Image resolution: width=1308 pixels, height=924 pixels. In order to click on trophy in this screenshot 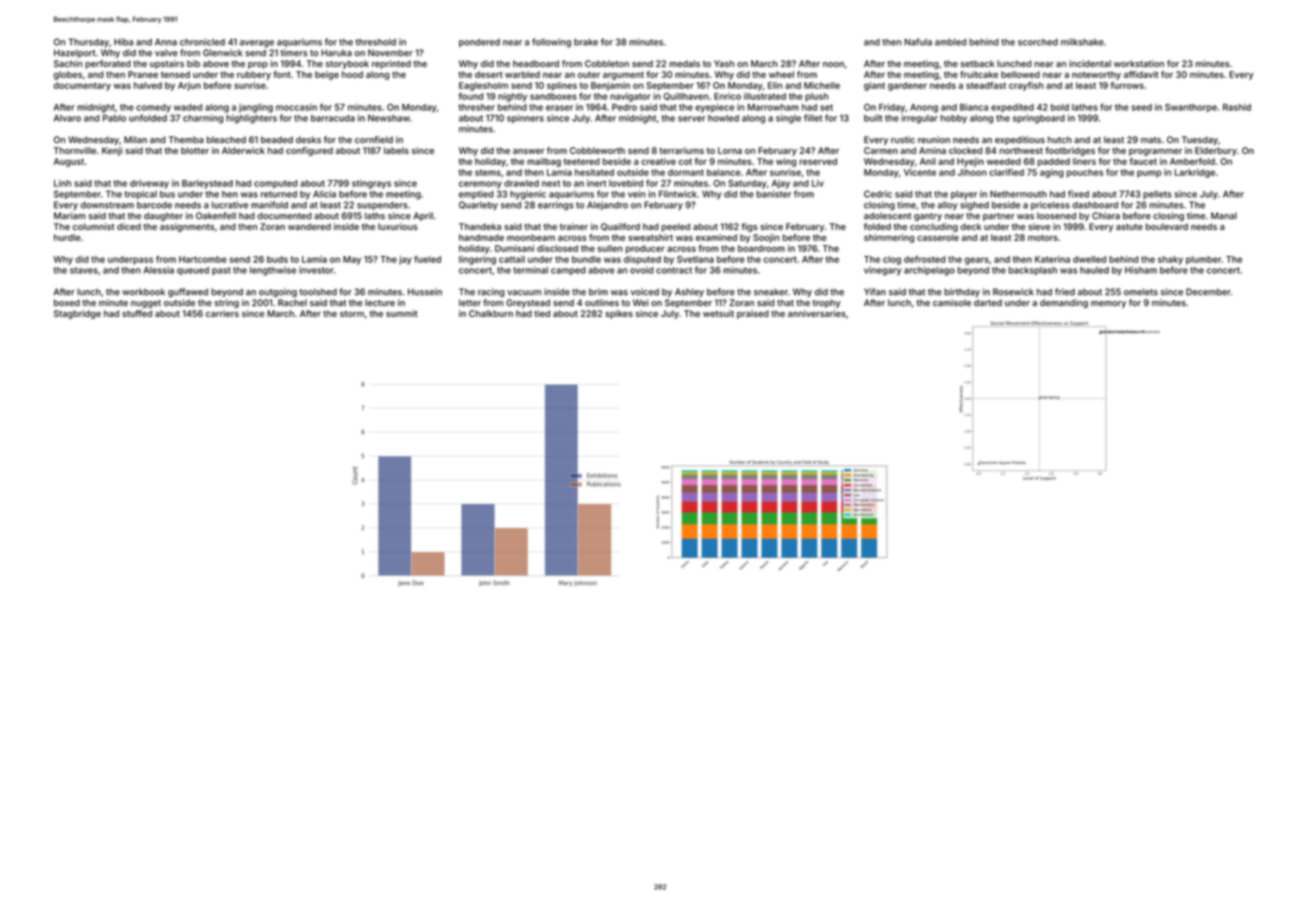, I will do `click(827, 303)`.
